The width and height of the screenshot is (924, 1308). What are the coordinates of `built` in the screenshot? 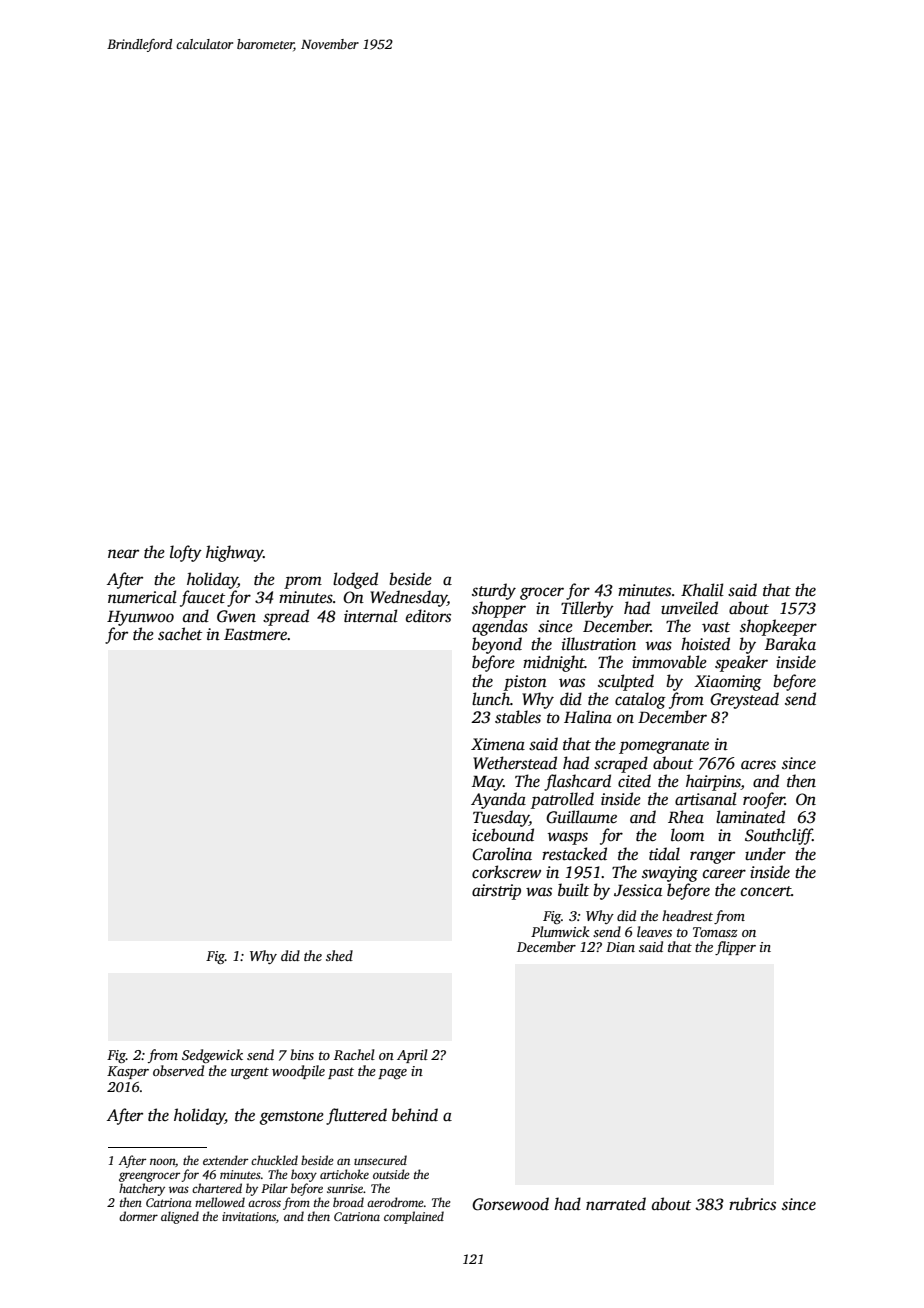 It's located at (573, 890).
